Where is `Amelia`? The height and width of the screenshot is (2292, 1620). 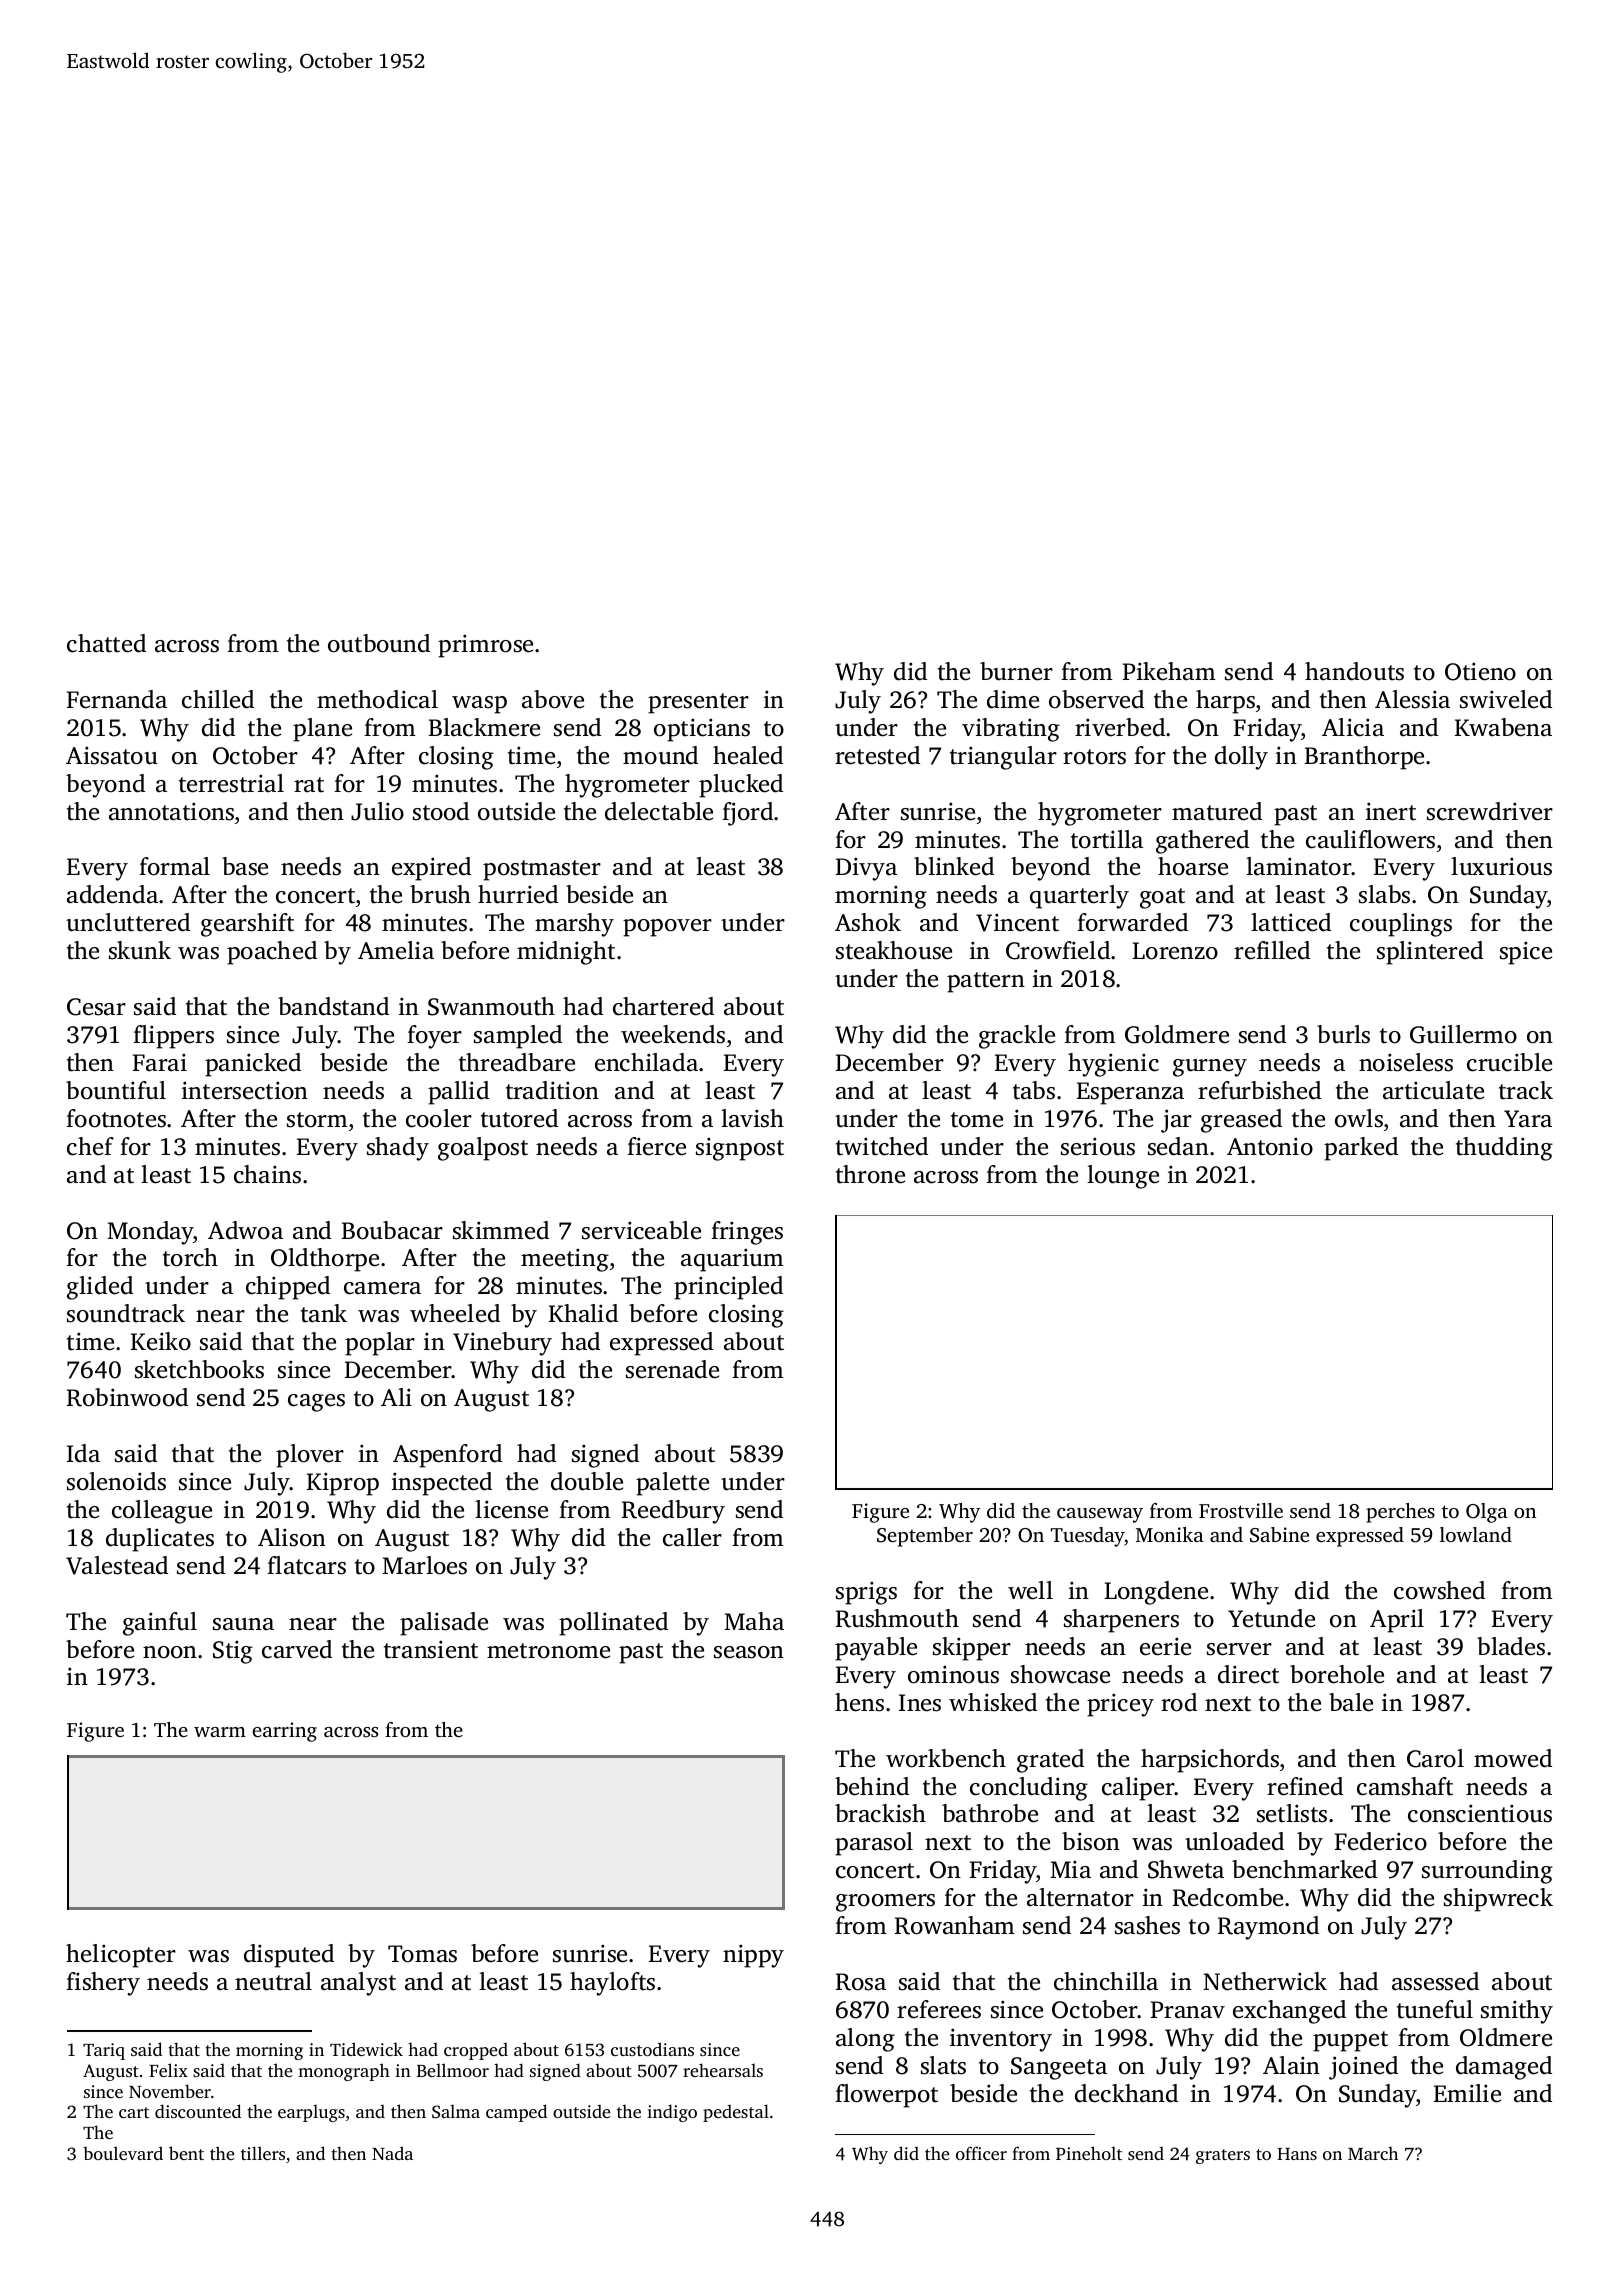
Amelia is located at coordinates (396, 950).
